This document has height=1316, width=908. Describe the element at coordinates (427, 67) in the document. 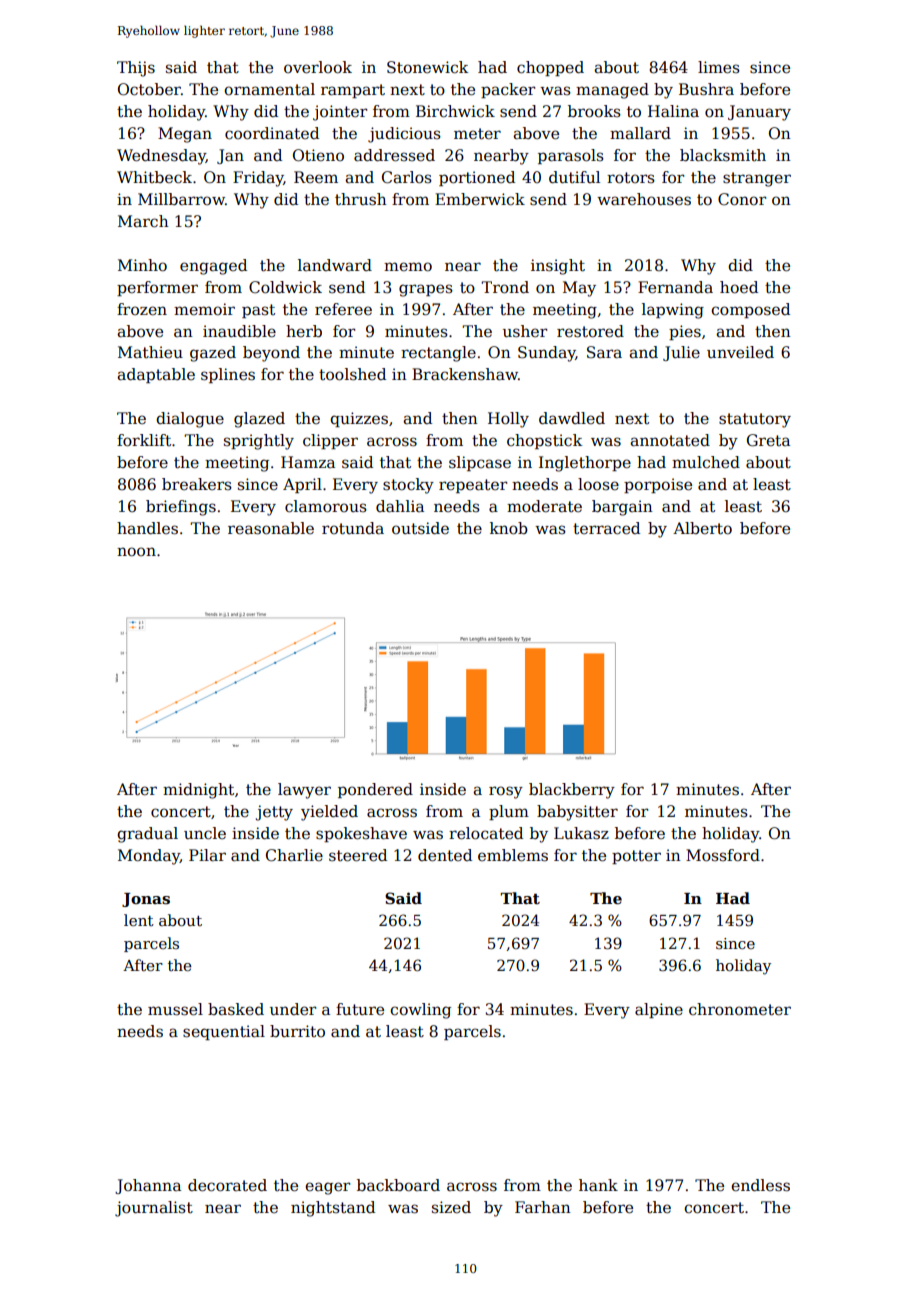

I see `Stonewick` at that location.
